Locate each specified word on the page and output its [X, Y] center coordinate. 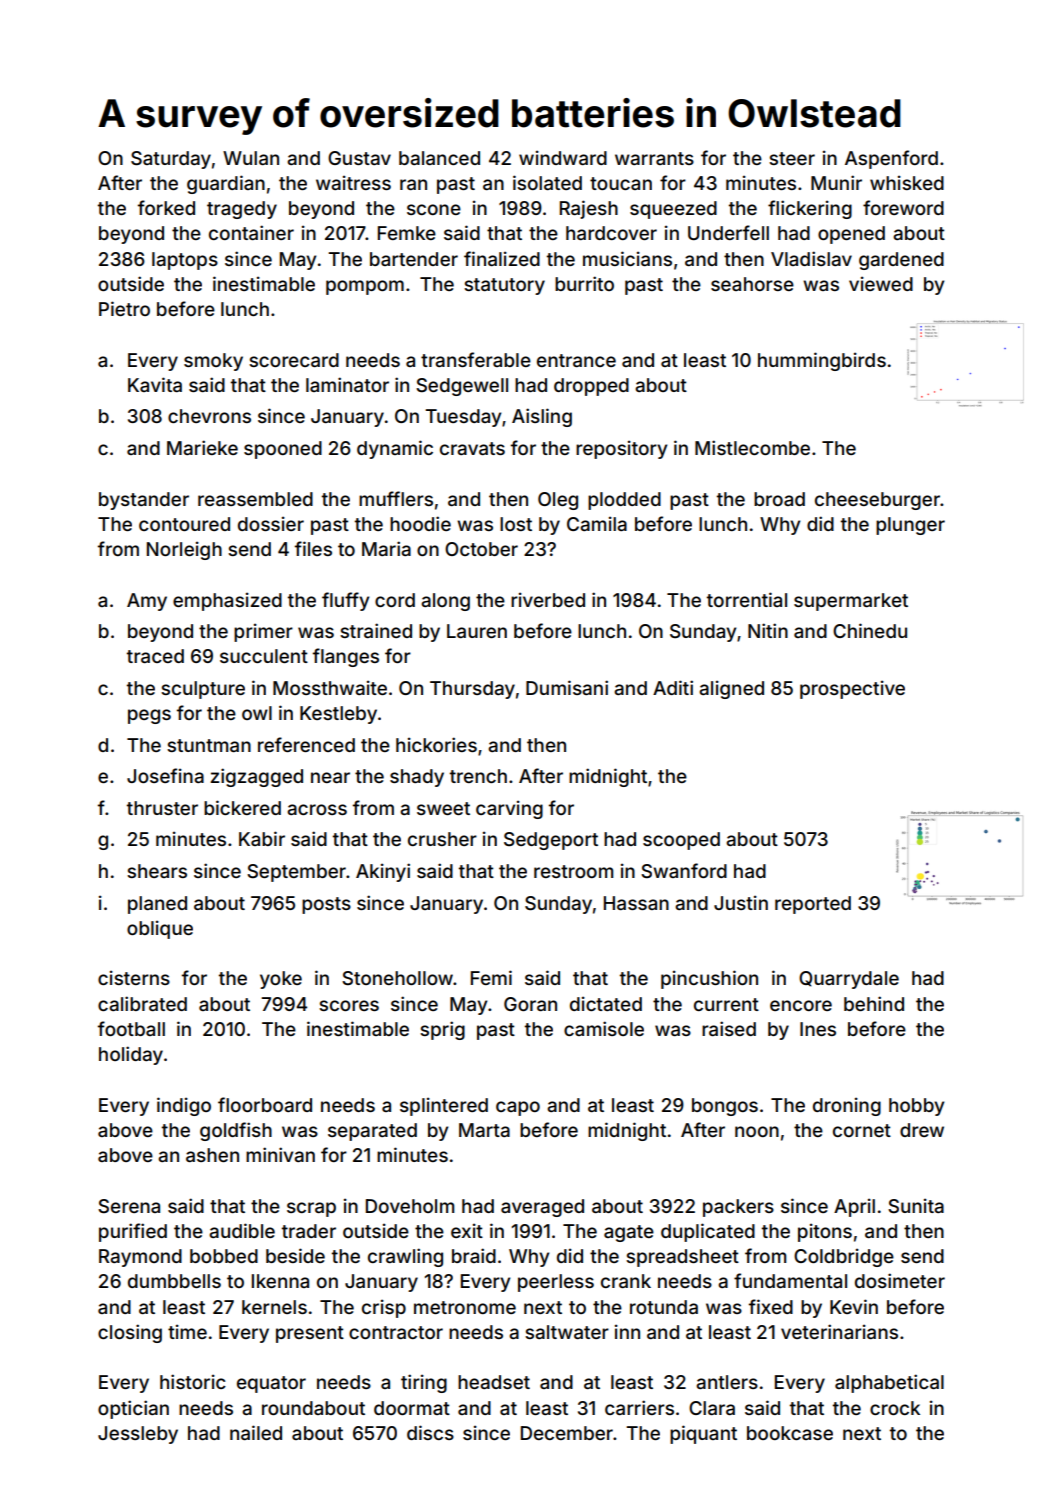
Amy [147, 602]
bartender [414, 259]
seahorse [752, 284]
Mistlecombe [752, 447]
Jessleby [138, 1435]
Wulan [251, 158]
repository [621, 449]
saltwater [567, 1332]
